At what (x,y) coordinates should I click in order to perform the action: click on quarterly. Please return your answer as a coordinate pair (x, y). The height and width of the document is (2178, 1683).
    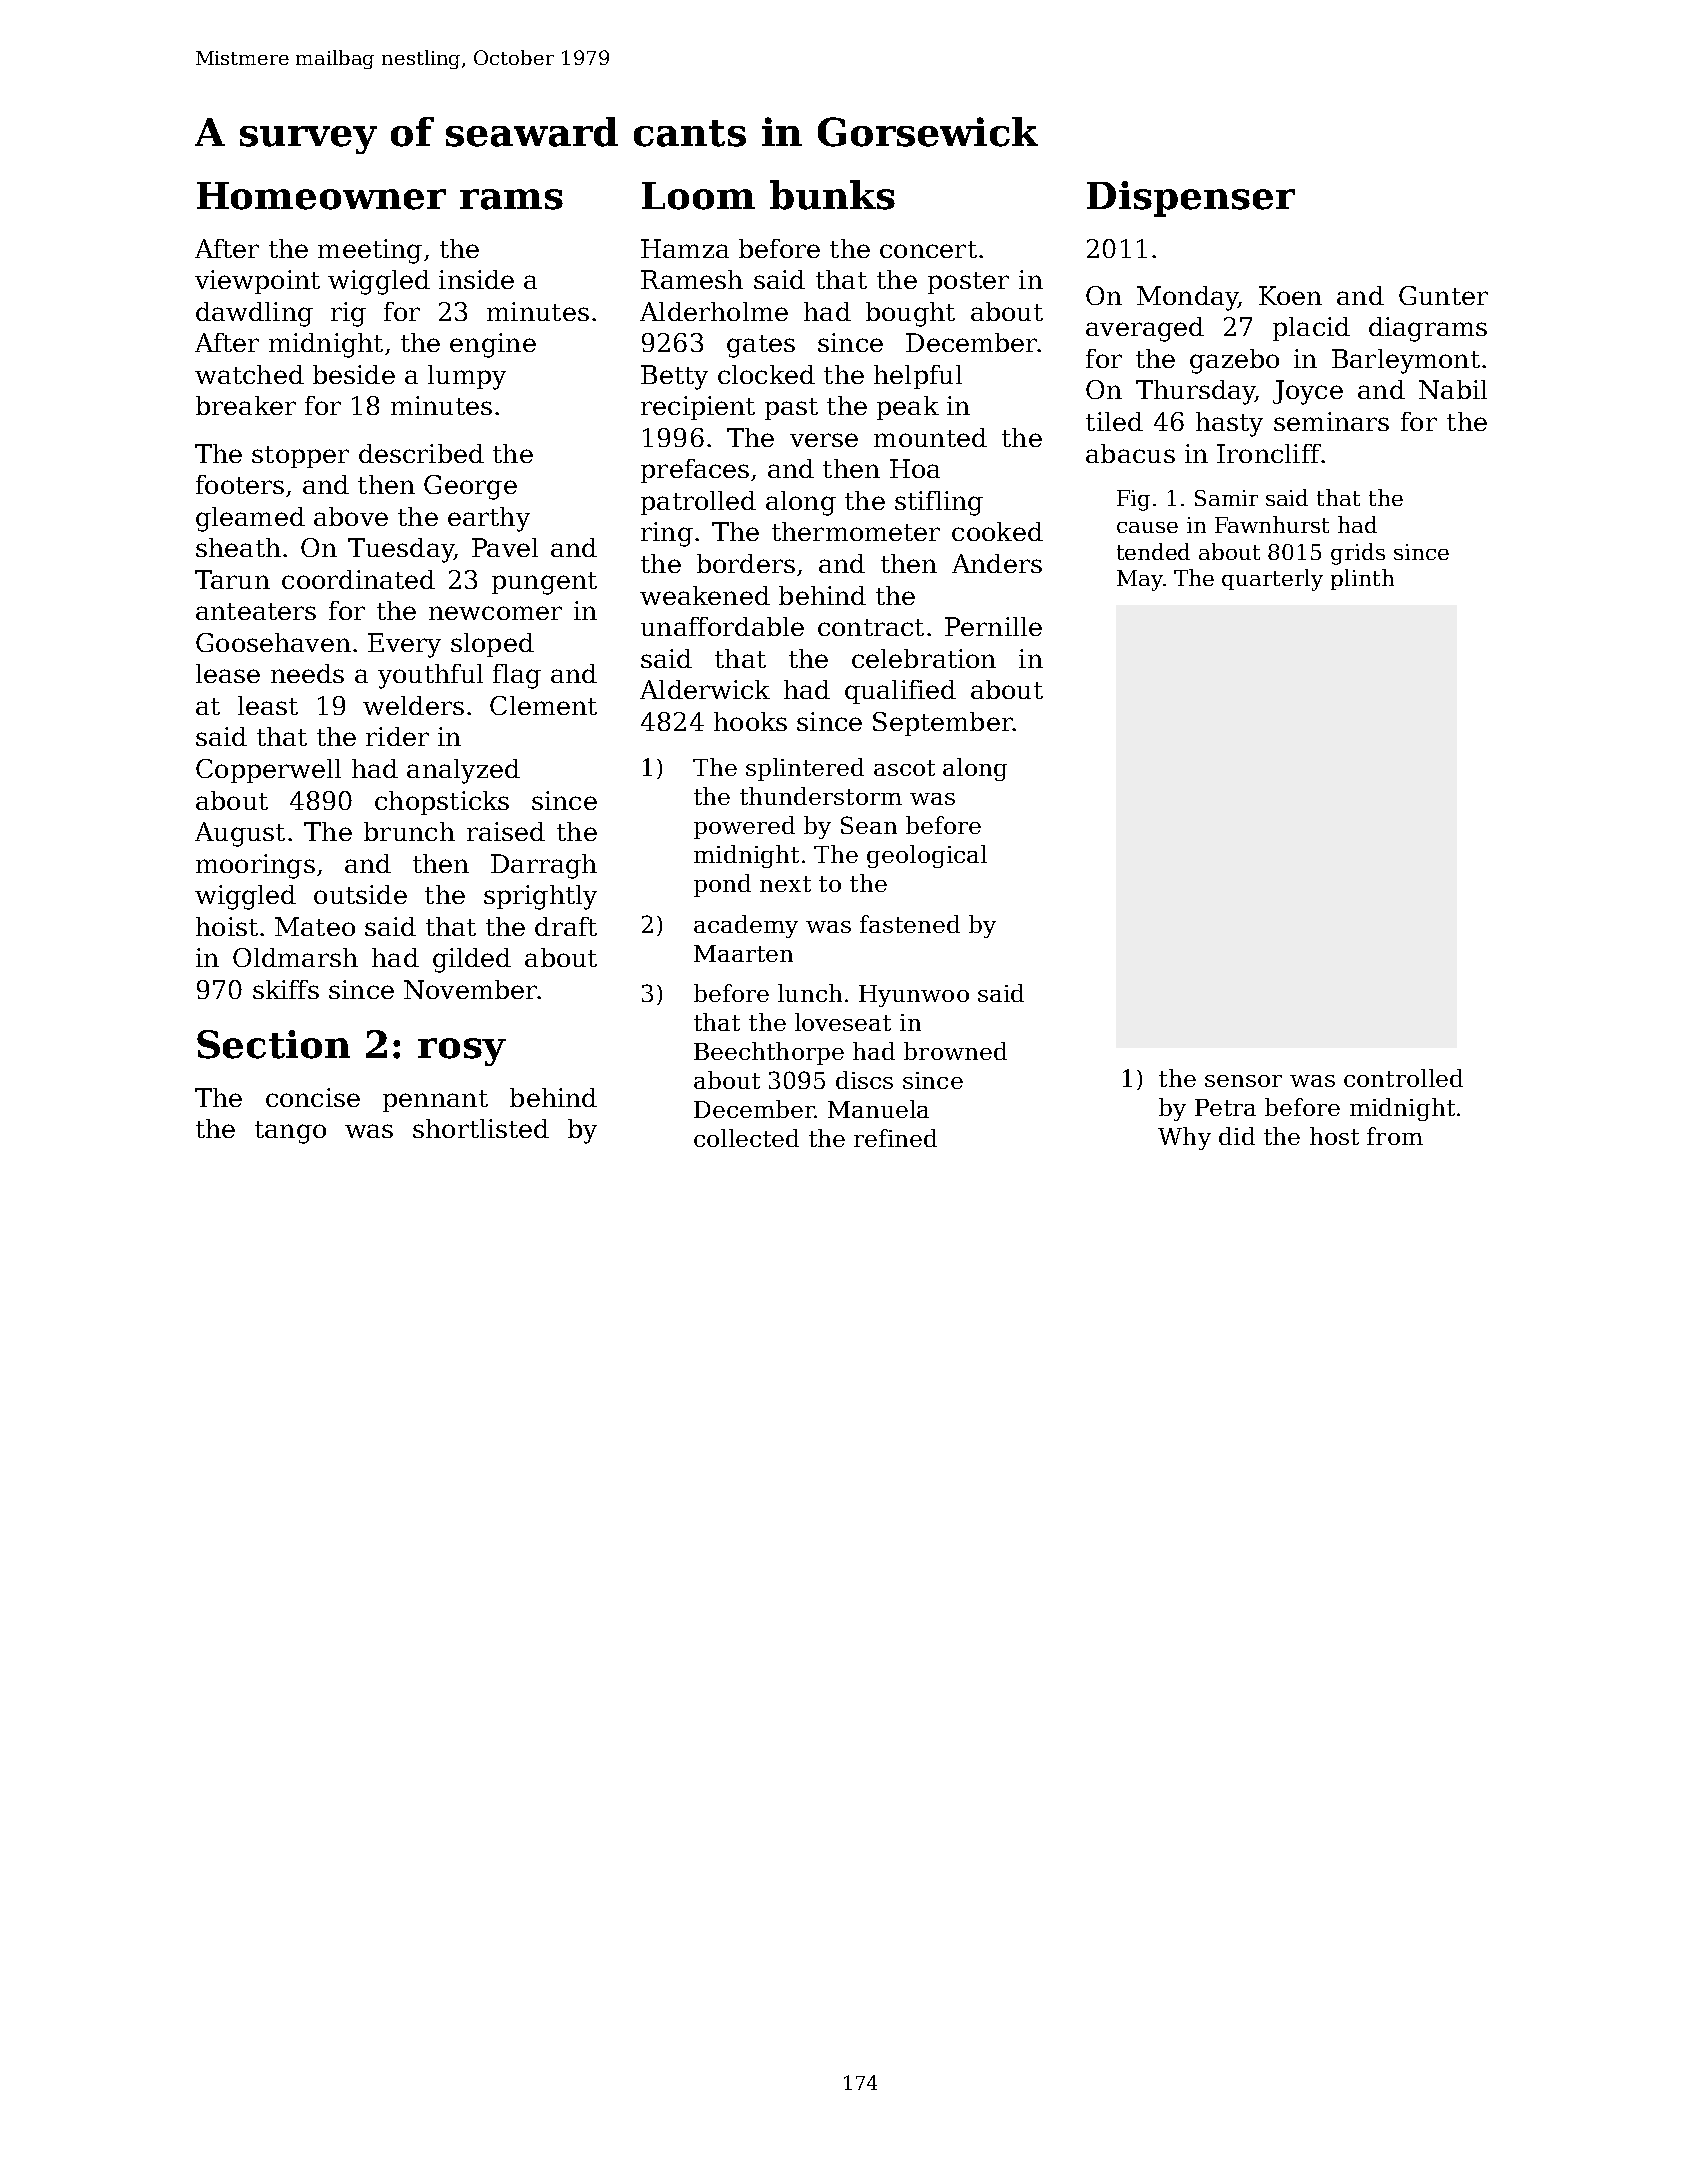
    Looking at the image, I should click on (1272, 580).
